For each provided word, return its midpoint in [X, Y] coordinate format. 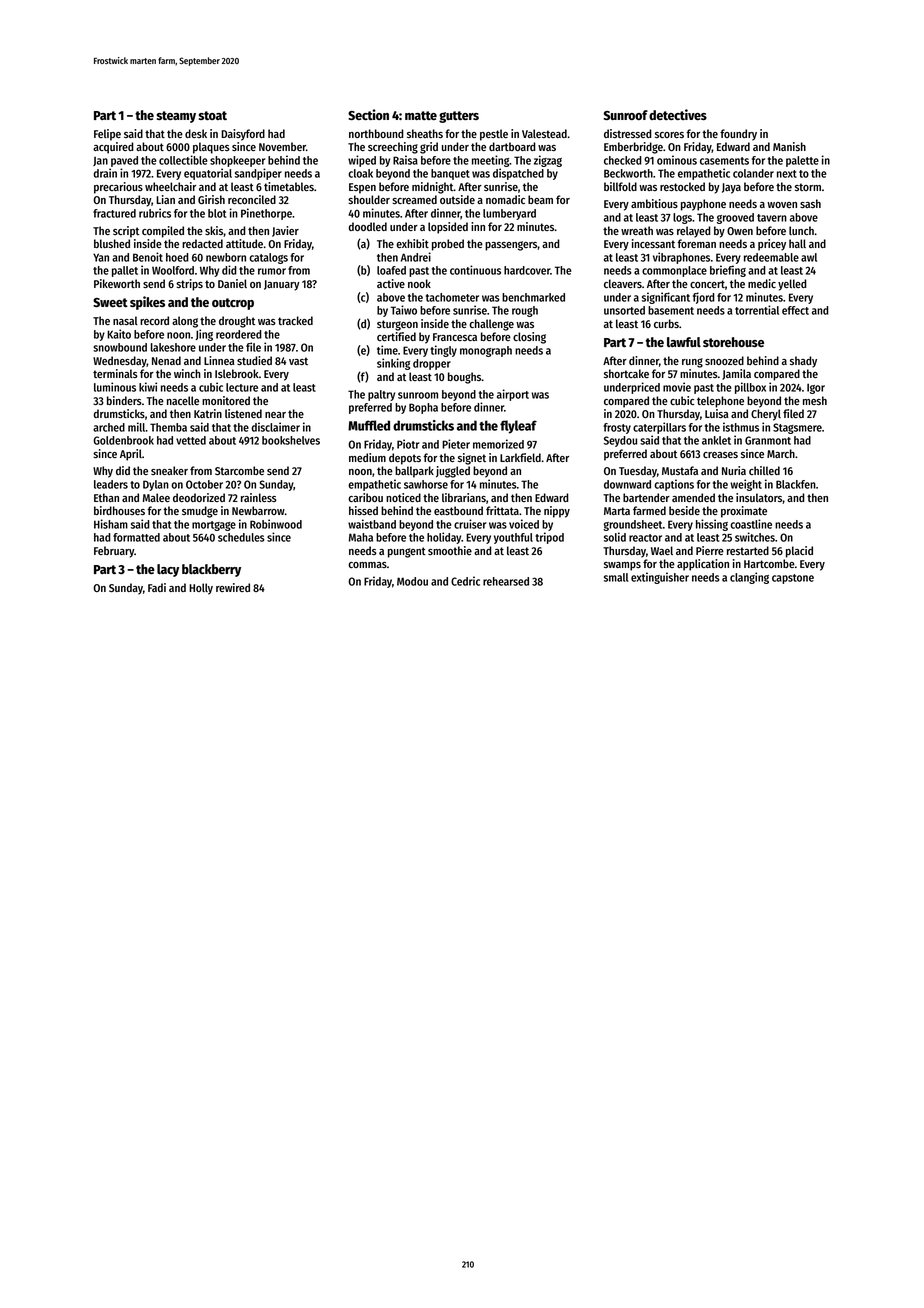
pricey [772, 245]
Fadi [157, 587]
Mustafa [680, 470]
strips [189, 285]
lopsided [448, 228]
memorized [498, 444]
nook [419, 283]
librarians [464, 497]
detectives [678, 114]
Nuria [734, 470]
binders [124, 400]
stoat [213, 115]
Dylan [156, 485]
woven [782, 205]
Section [368, 114]
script [126, 232]
